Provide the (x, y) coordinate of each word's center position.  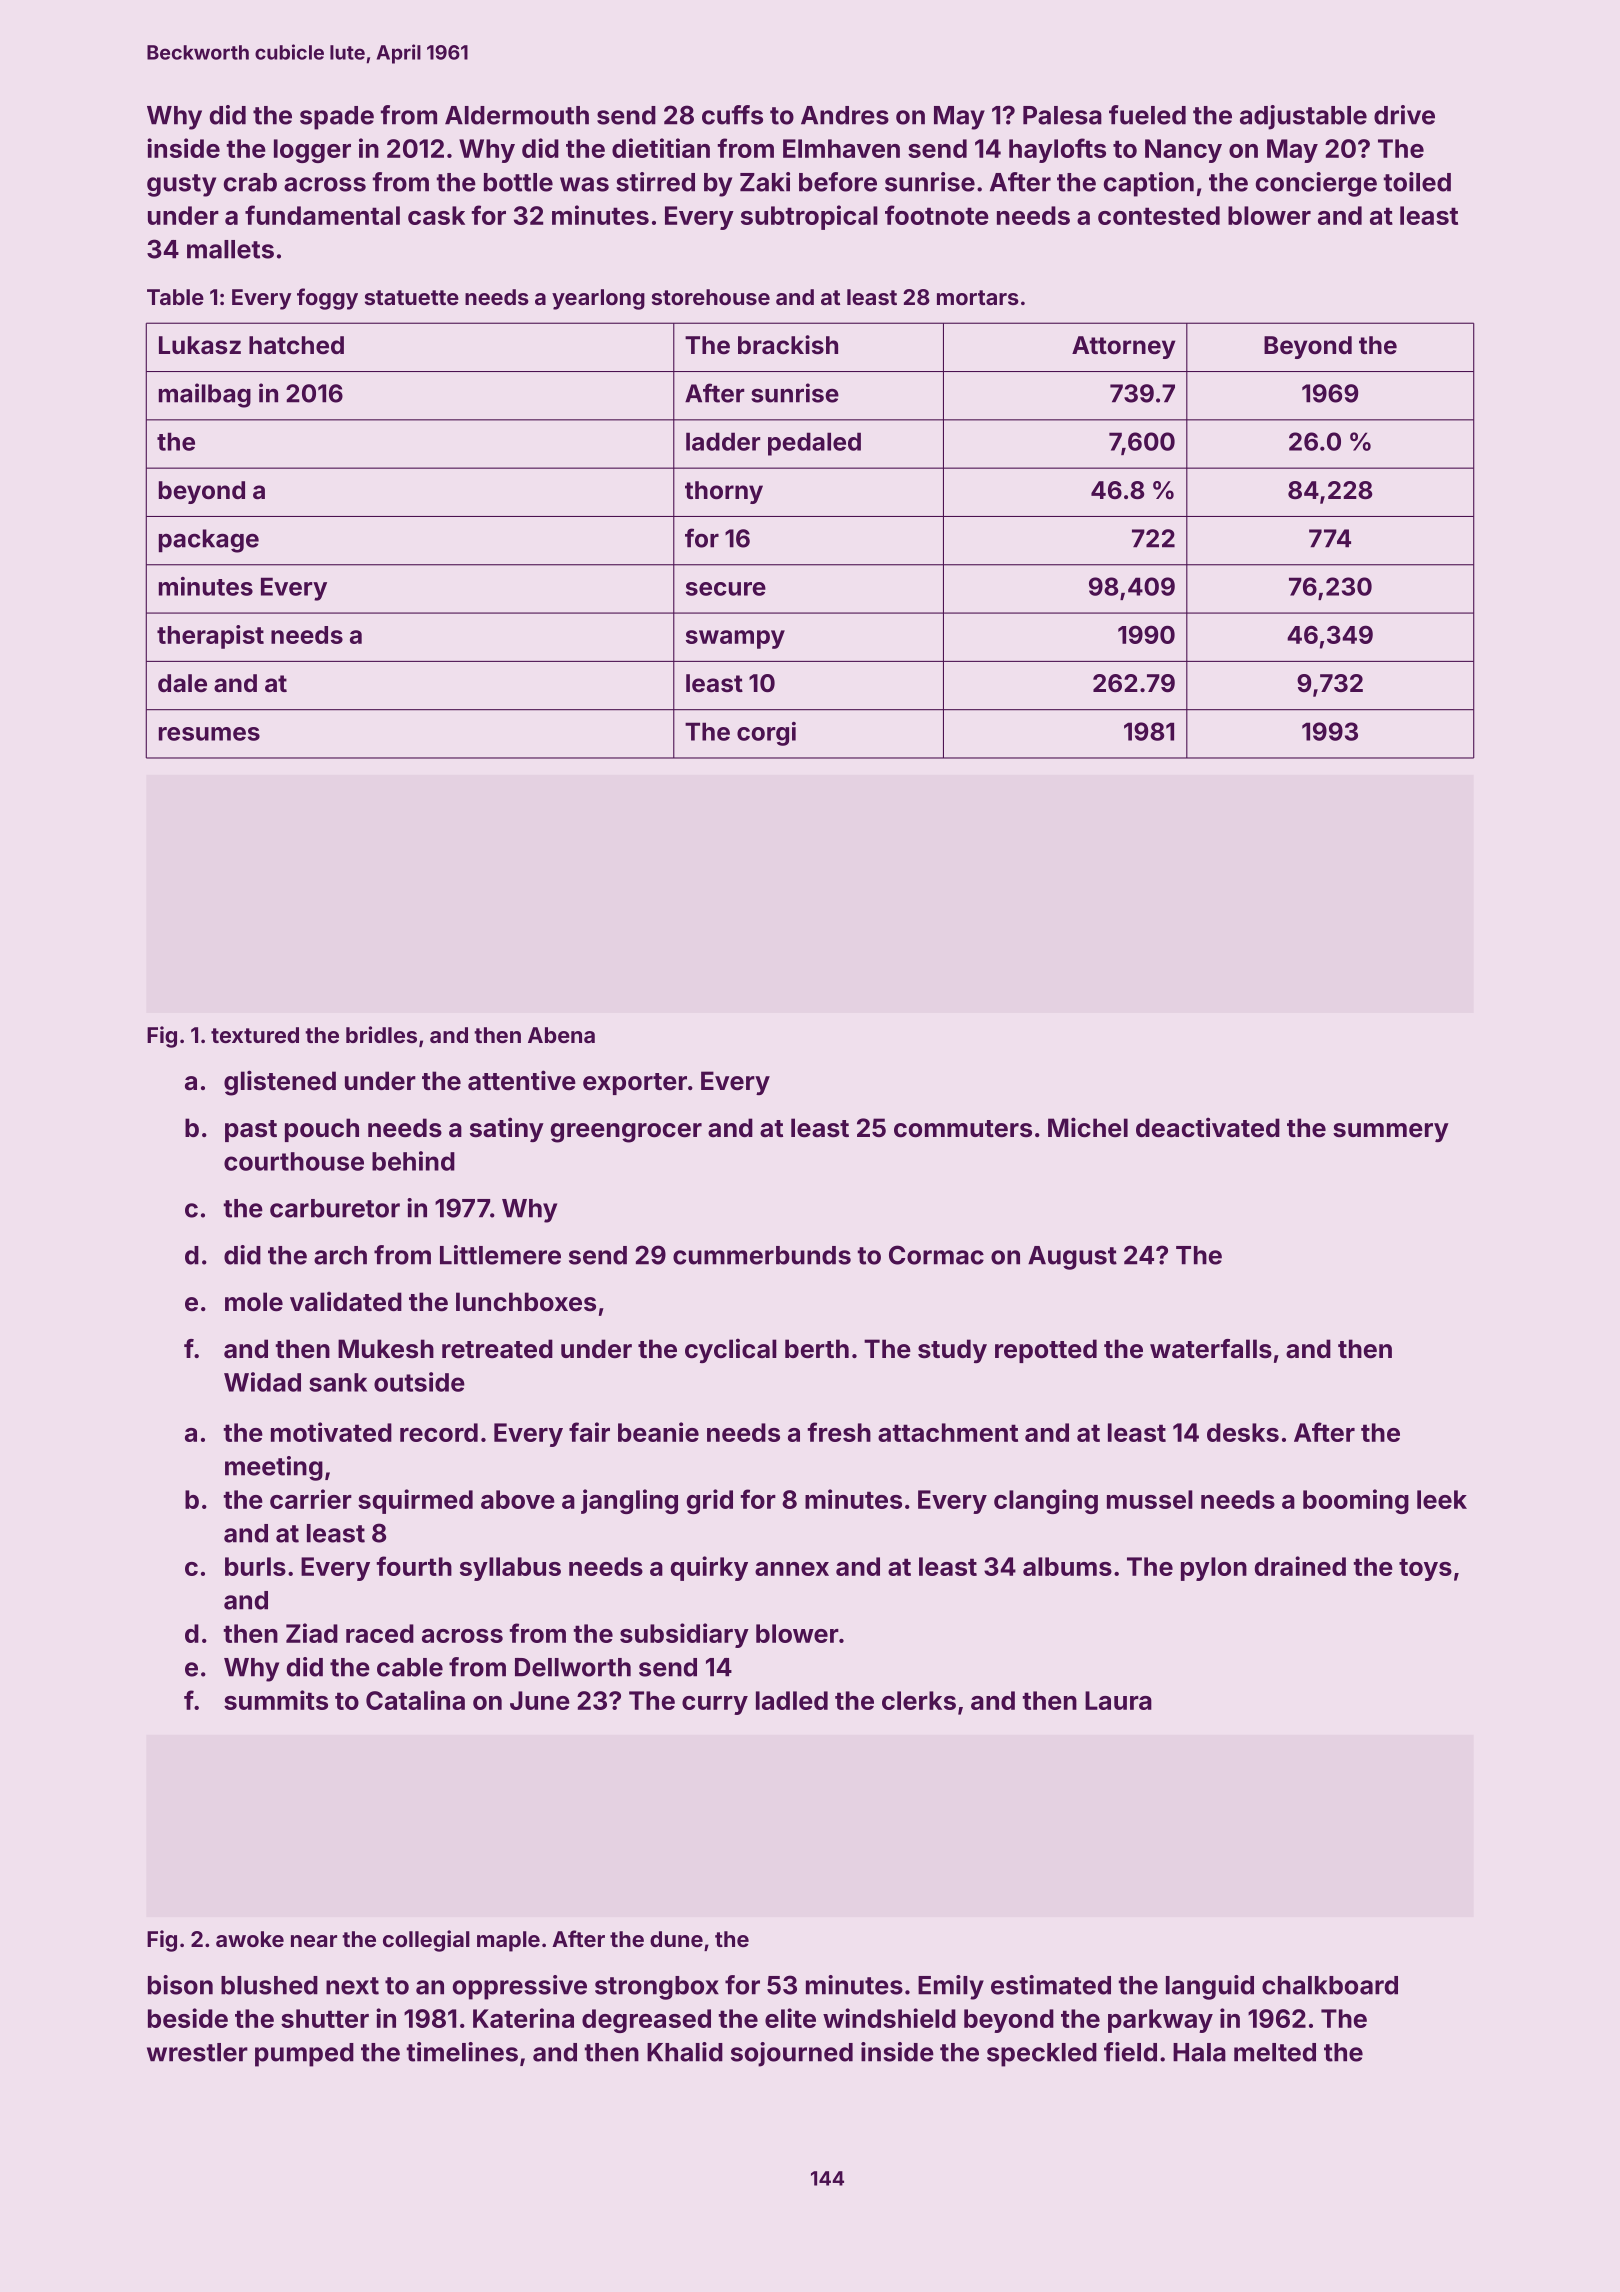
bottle (518, 182)
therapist (210, 637)
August (1072, 1258)
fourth (414, 1566)
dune (676, 1939)
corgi (766, 734)
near (314, 1941)
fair (589, 1432)
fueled (1147, 115)
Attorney (1124, 347)
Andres (845, 115)
